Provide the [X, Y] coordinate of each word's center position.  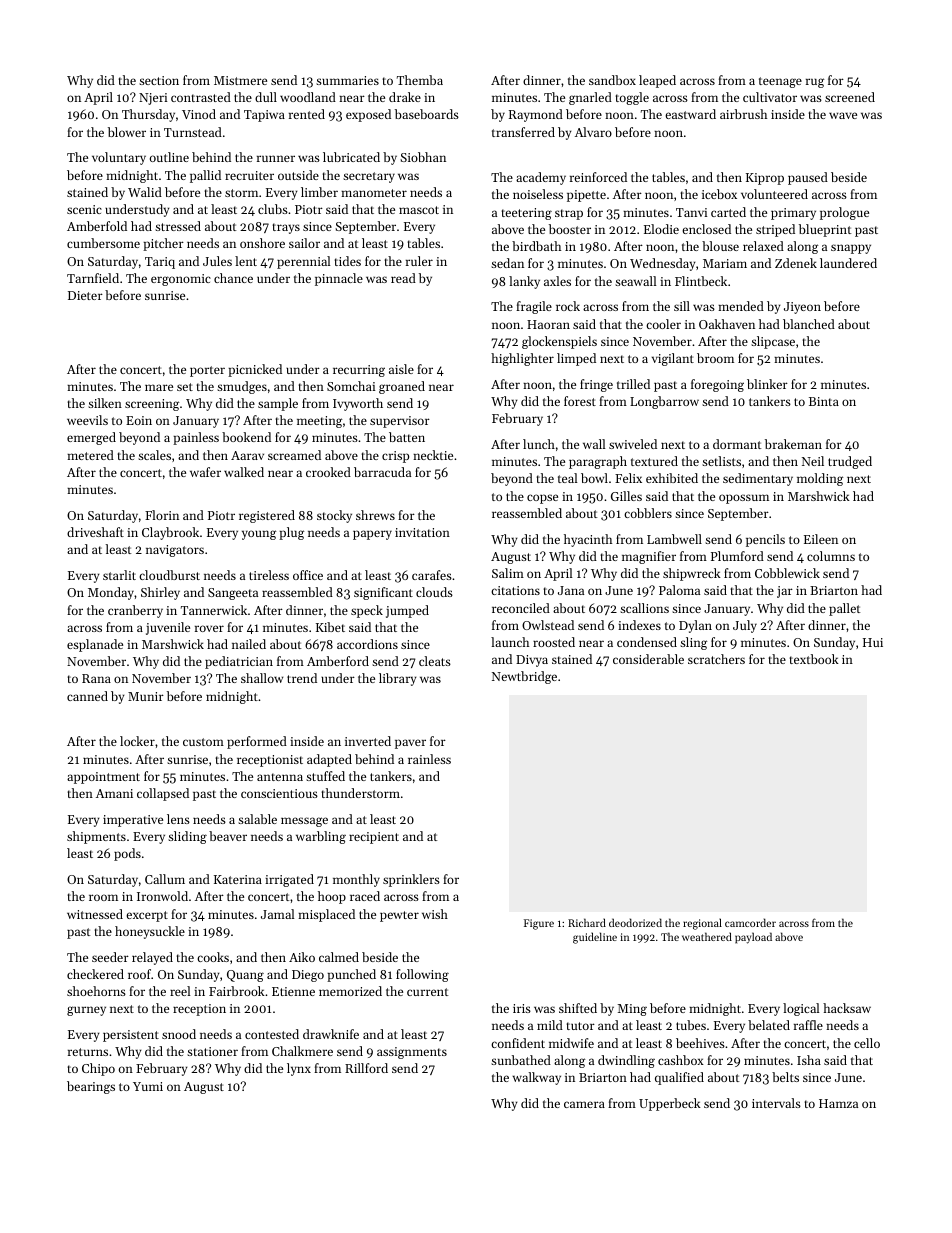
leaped [657, 81]
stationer [212, 1051]
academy [541, 178]
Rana [96, 678]
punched [351, 975]
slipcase [773, 342]
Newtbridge [524, 677]
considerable [648, 659]
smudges [242, 387]
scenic [84, 209]
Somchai [351, 386]
